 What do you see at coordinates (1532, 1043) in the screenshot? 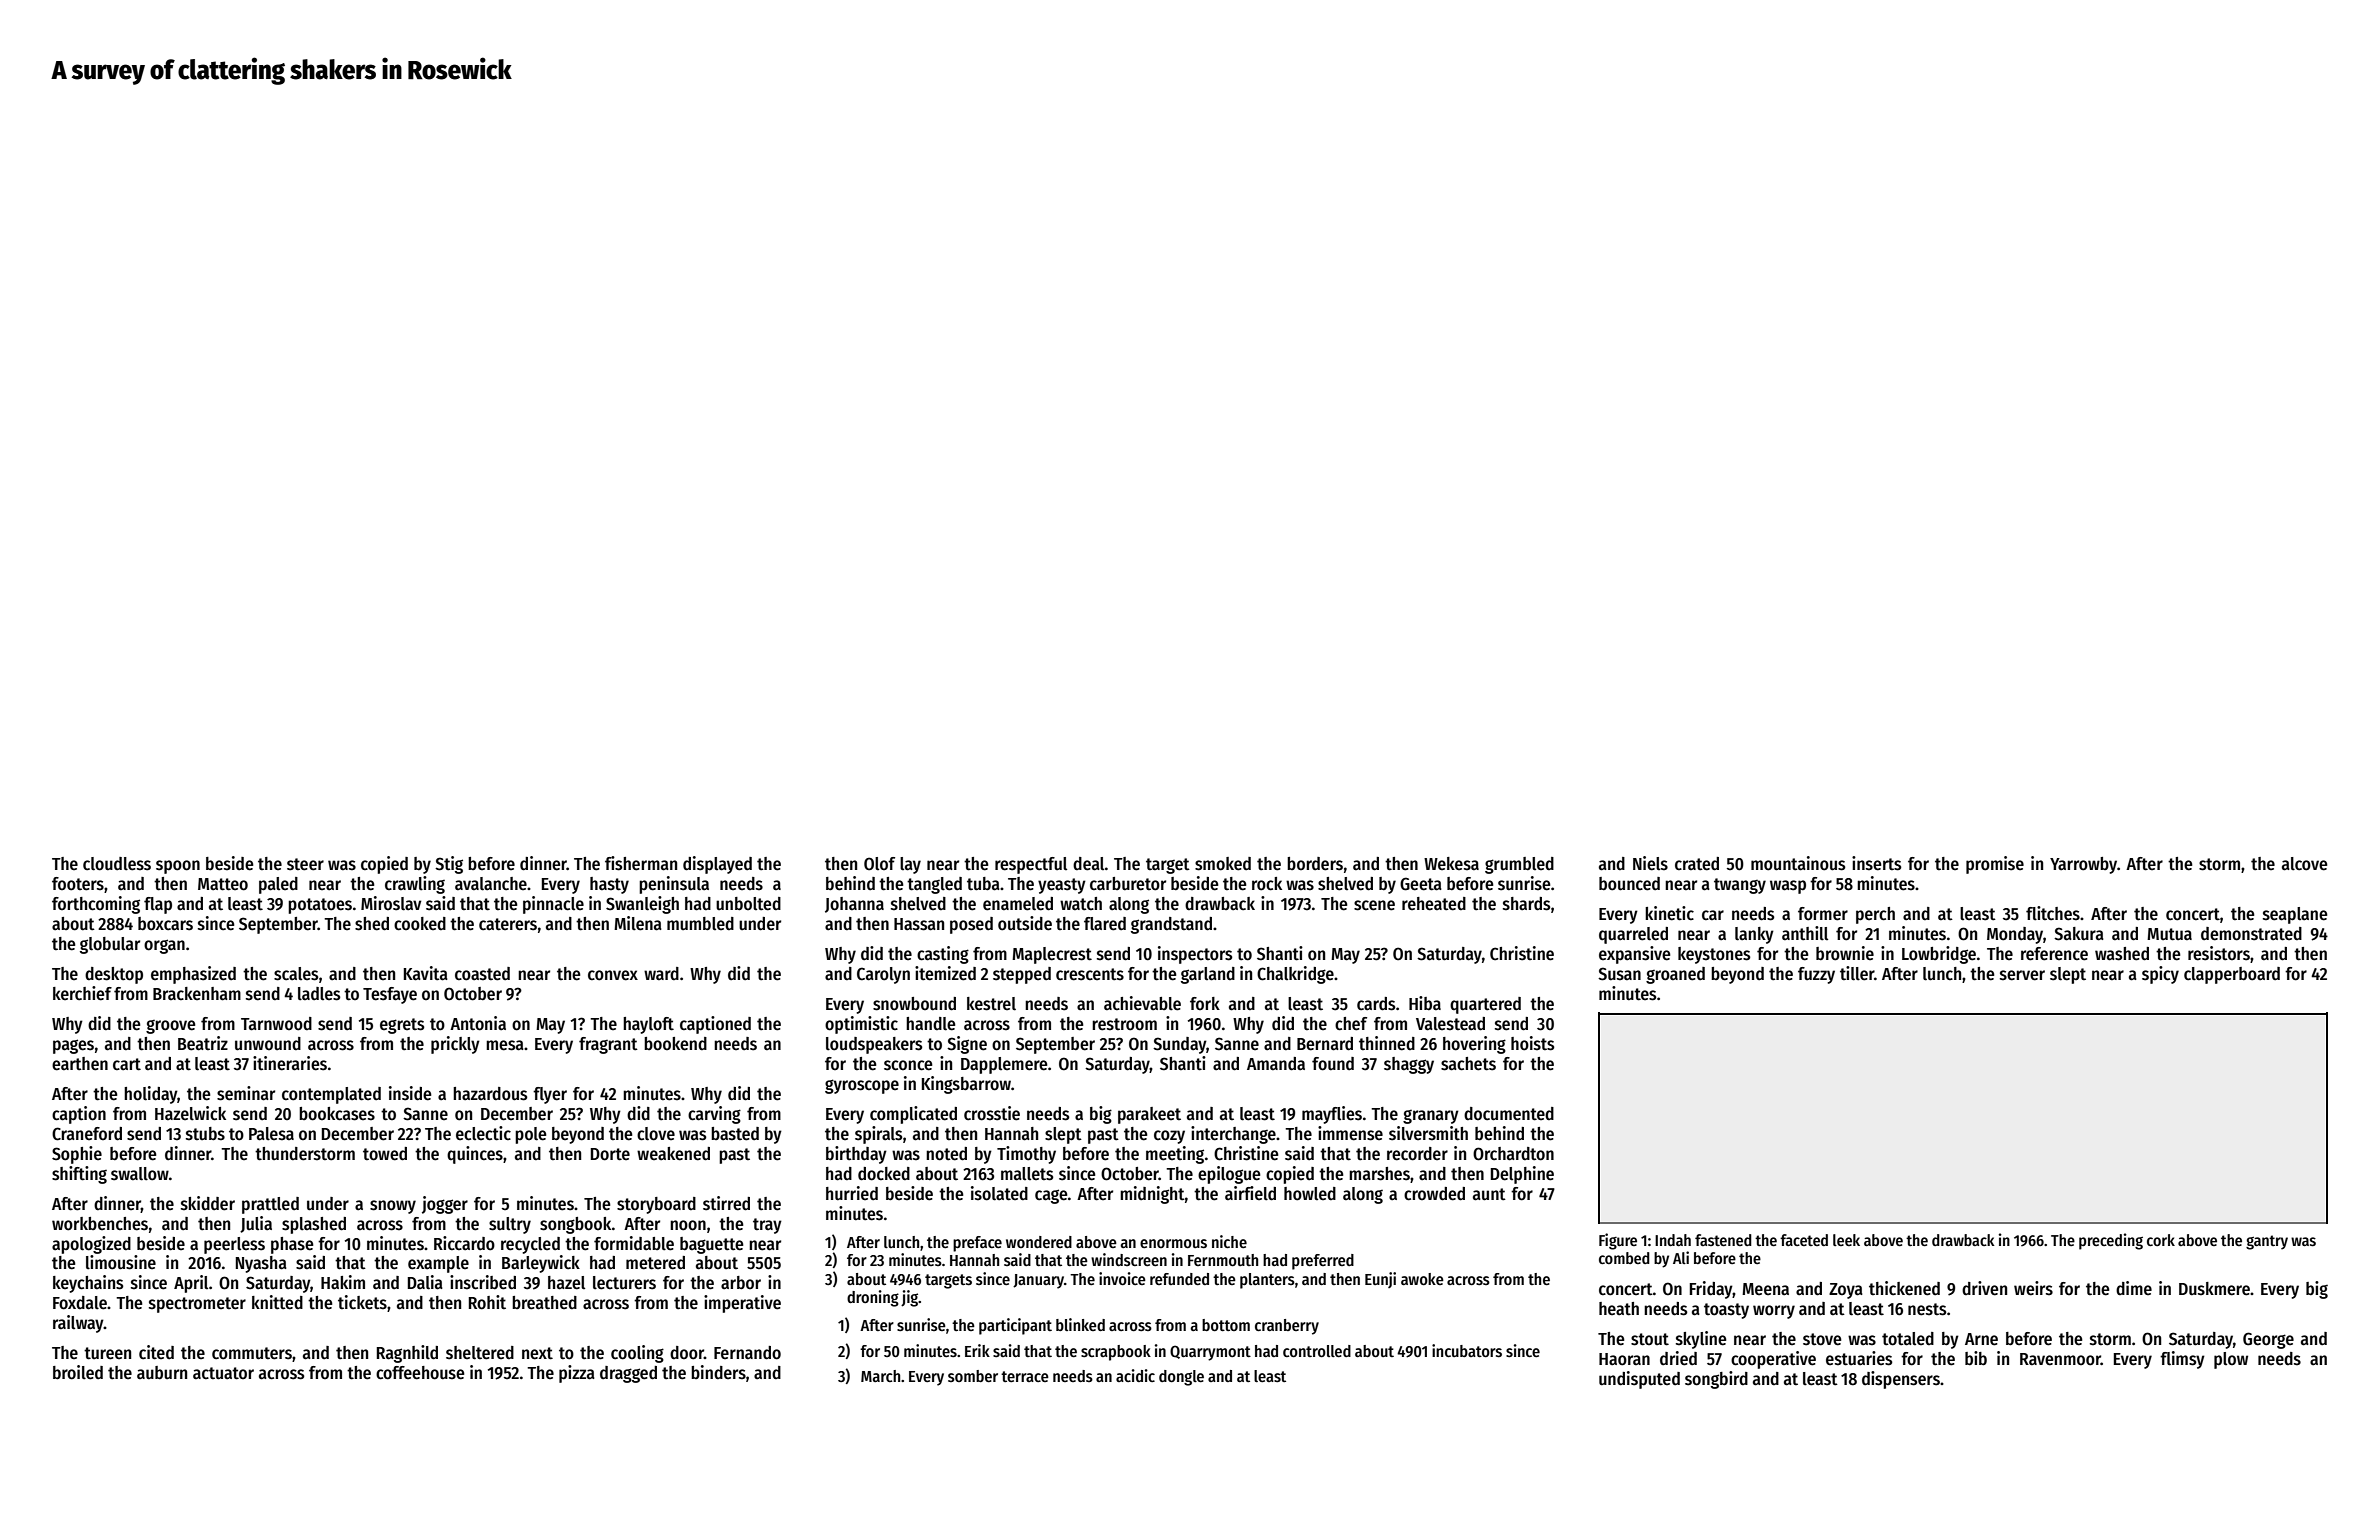
I see `hoists` at bounding box center [1532, 1043].
